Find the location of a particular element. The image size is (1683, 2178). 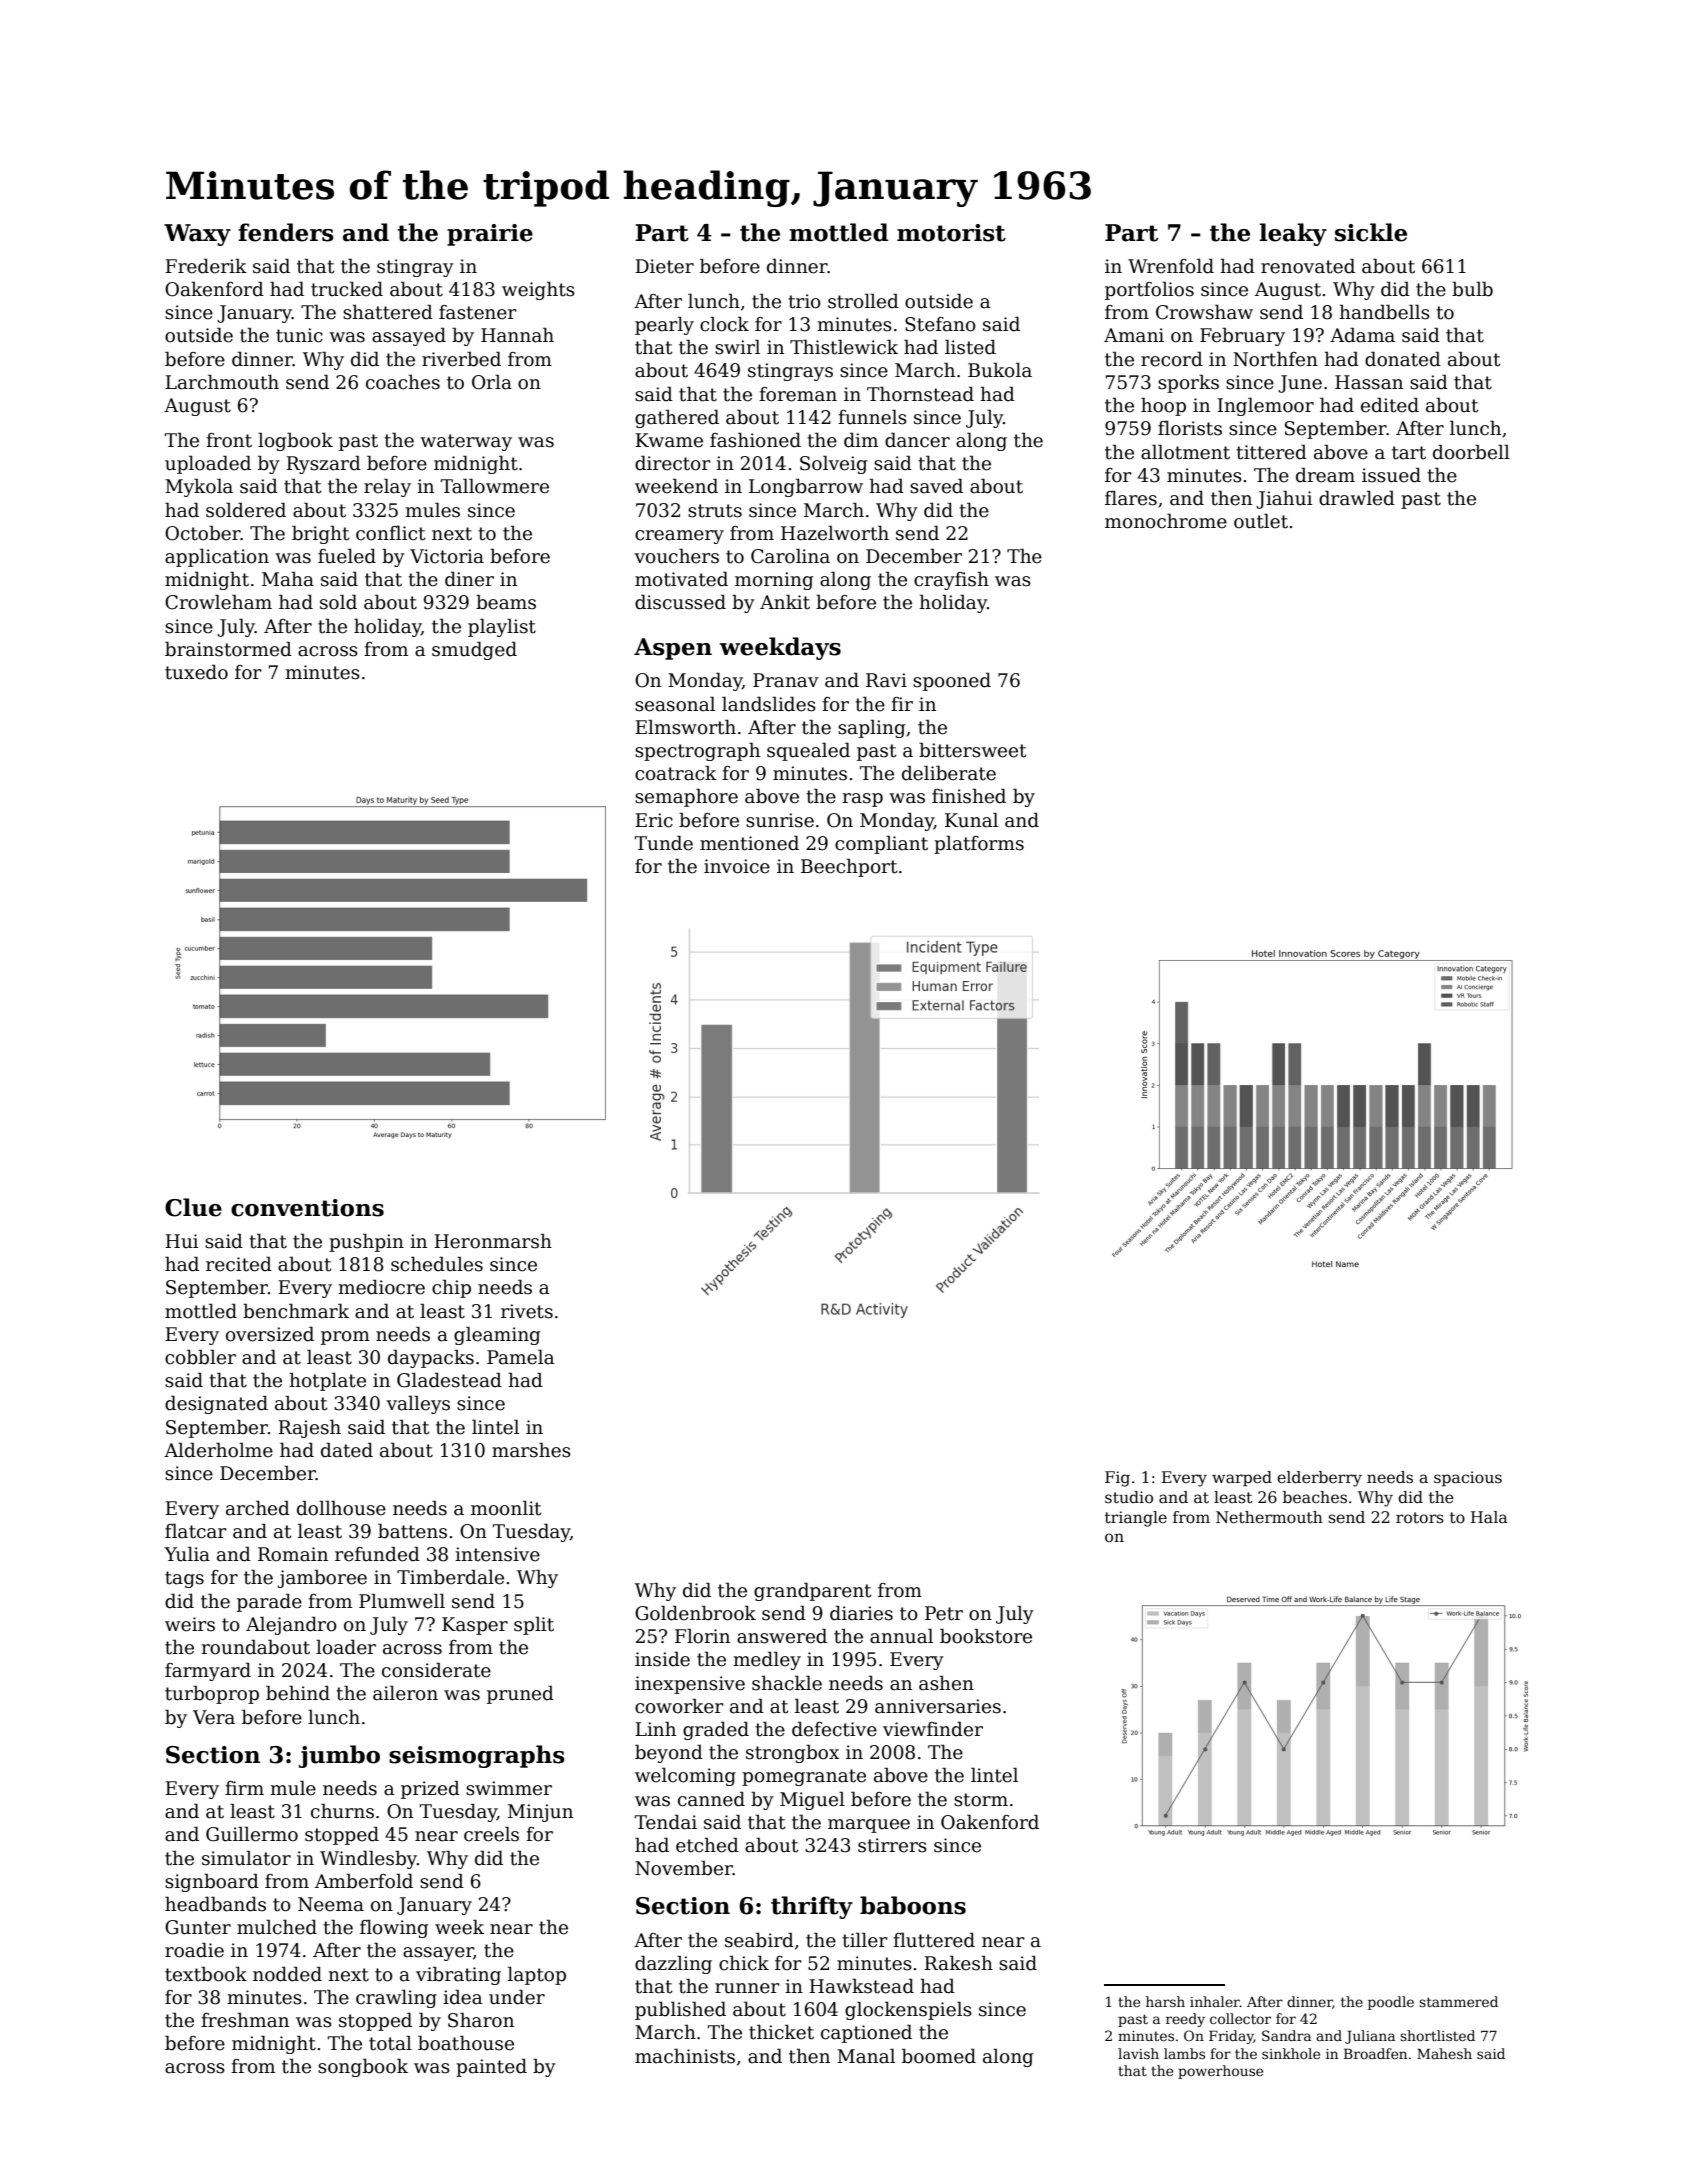

rasp is located at coordinates (862, 800).
